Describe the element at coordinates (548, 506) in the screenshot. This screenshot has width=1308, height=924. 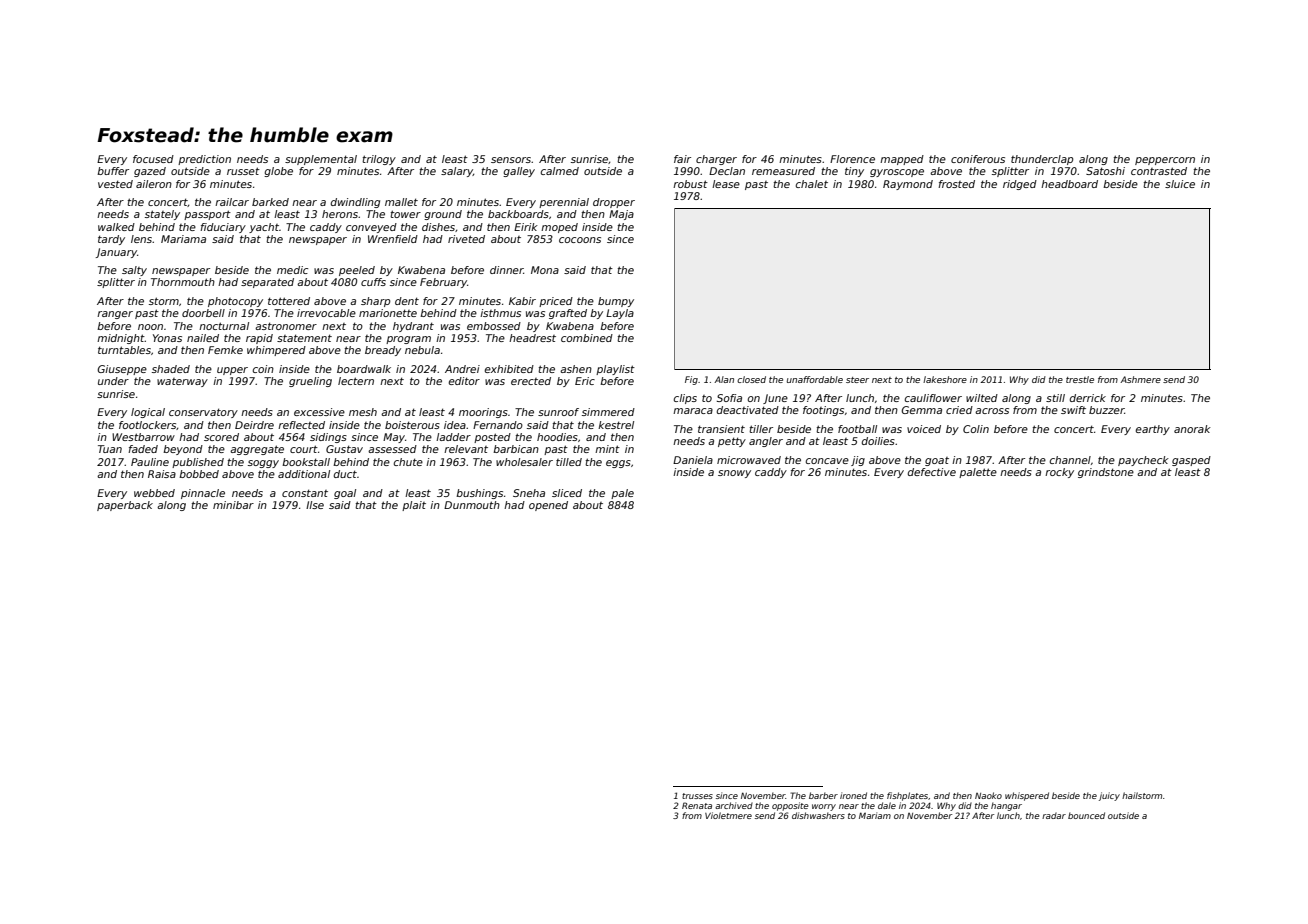
I see `opened` at that location.
